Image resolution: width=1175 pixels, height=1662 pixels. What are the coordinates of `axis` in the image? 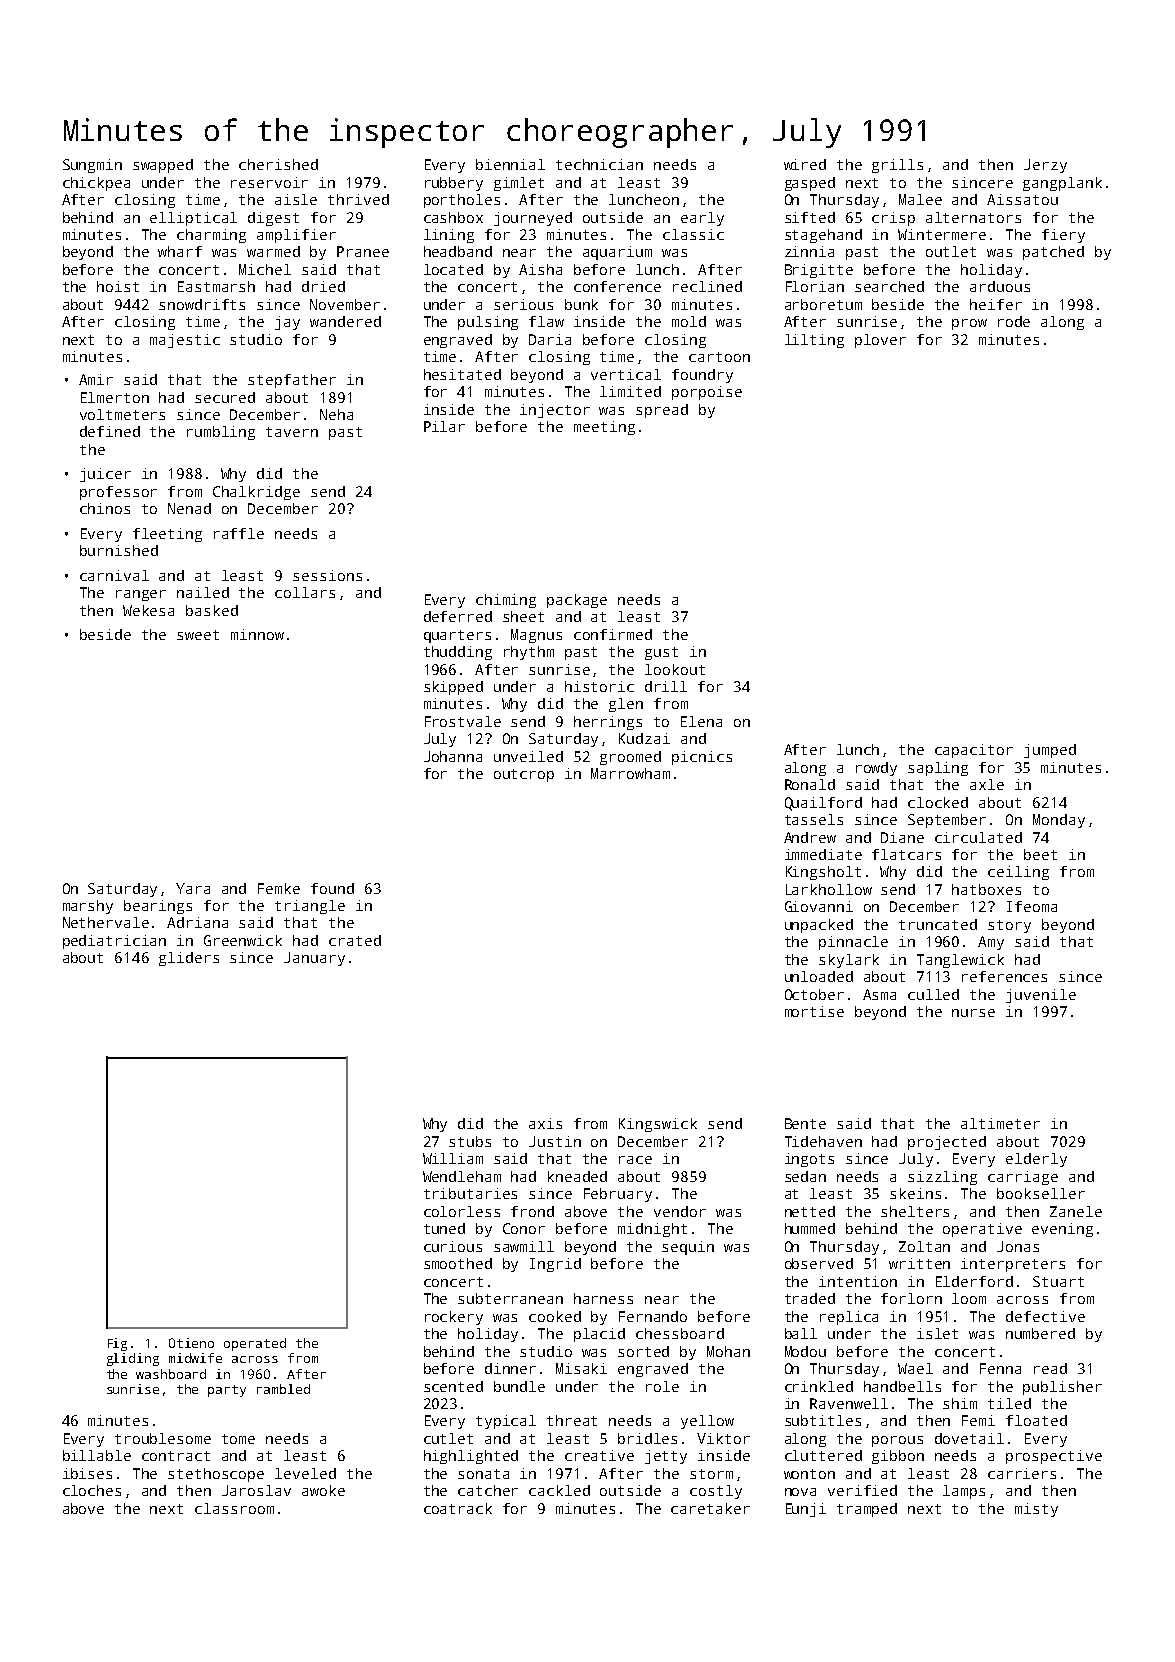 It's located at (545, 1123).
